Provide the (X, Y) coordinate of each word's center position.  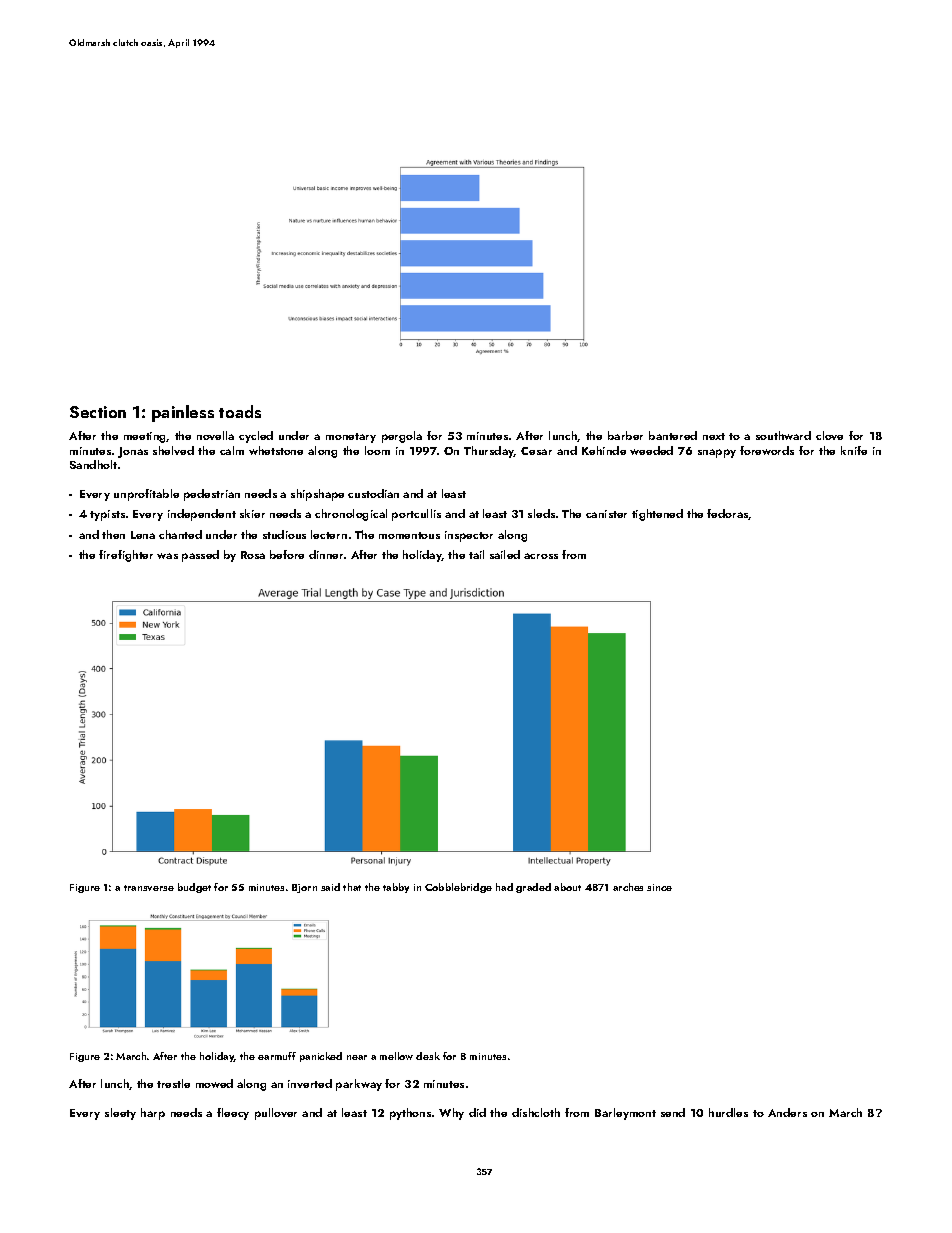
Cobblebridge (458, 888)
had (504, 887)
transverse (149, 888)
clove (829, 435)
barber (625, 435)
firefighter (126, 556)
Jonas (133, 452)
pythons (410, 1114)
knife (854, 450)
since (659, 887)
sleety (120, 1114)
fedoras (728, 514)
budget (194, 888)
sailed (505, 554)
